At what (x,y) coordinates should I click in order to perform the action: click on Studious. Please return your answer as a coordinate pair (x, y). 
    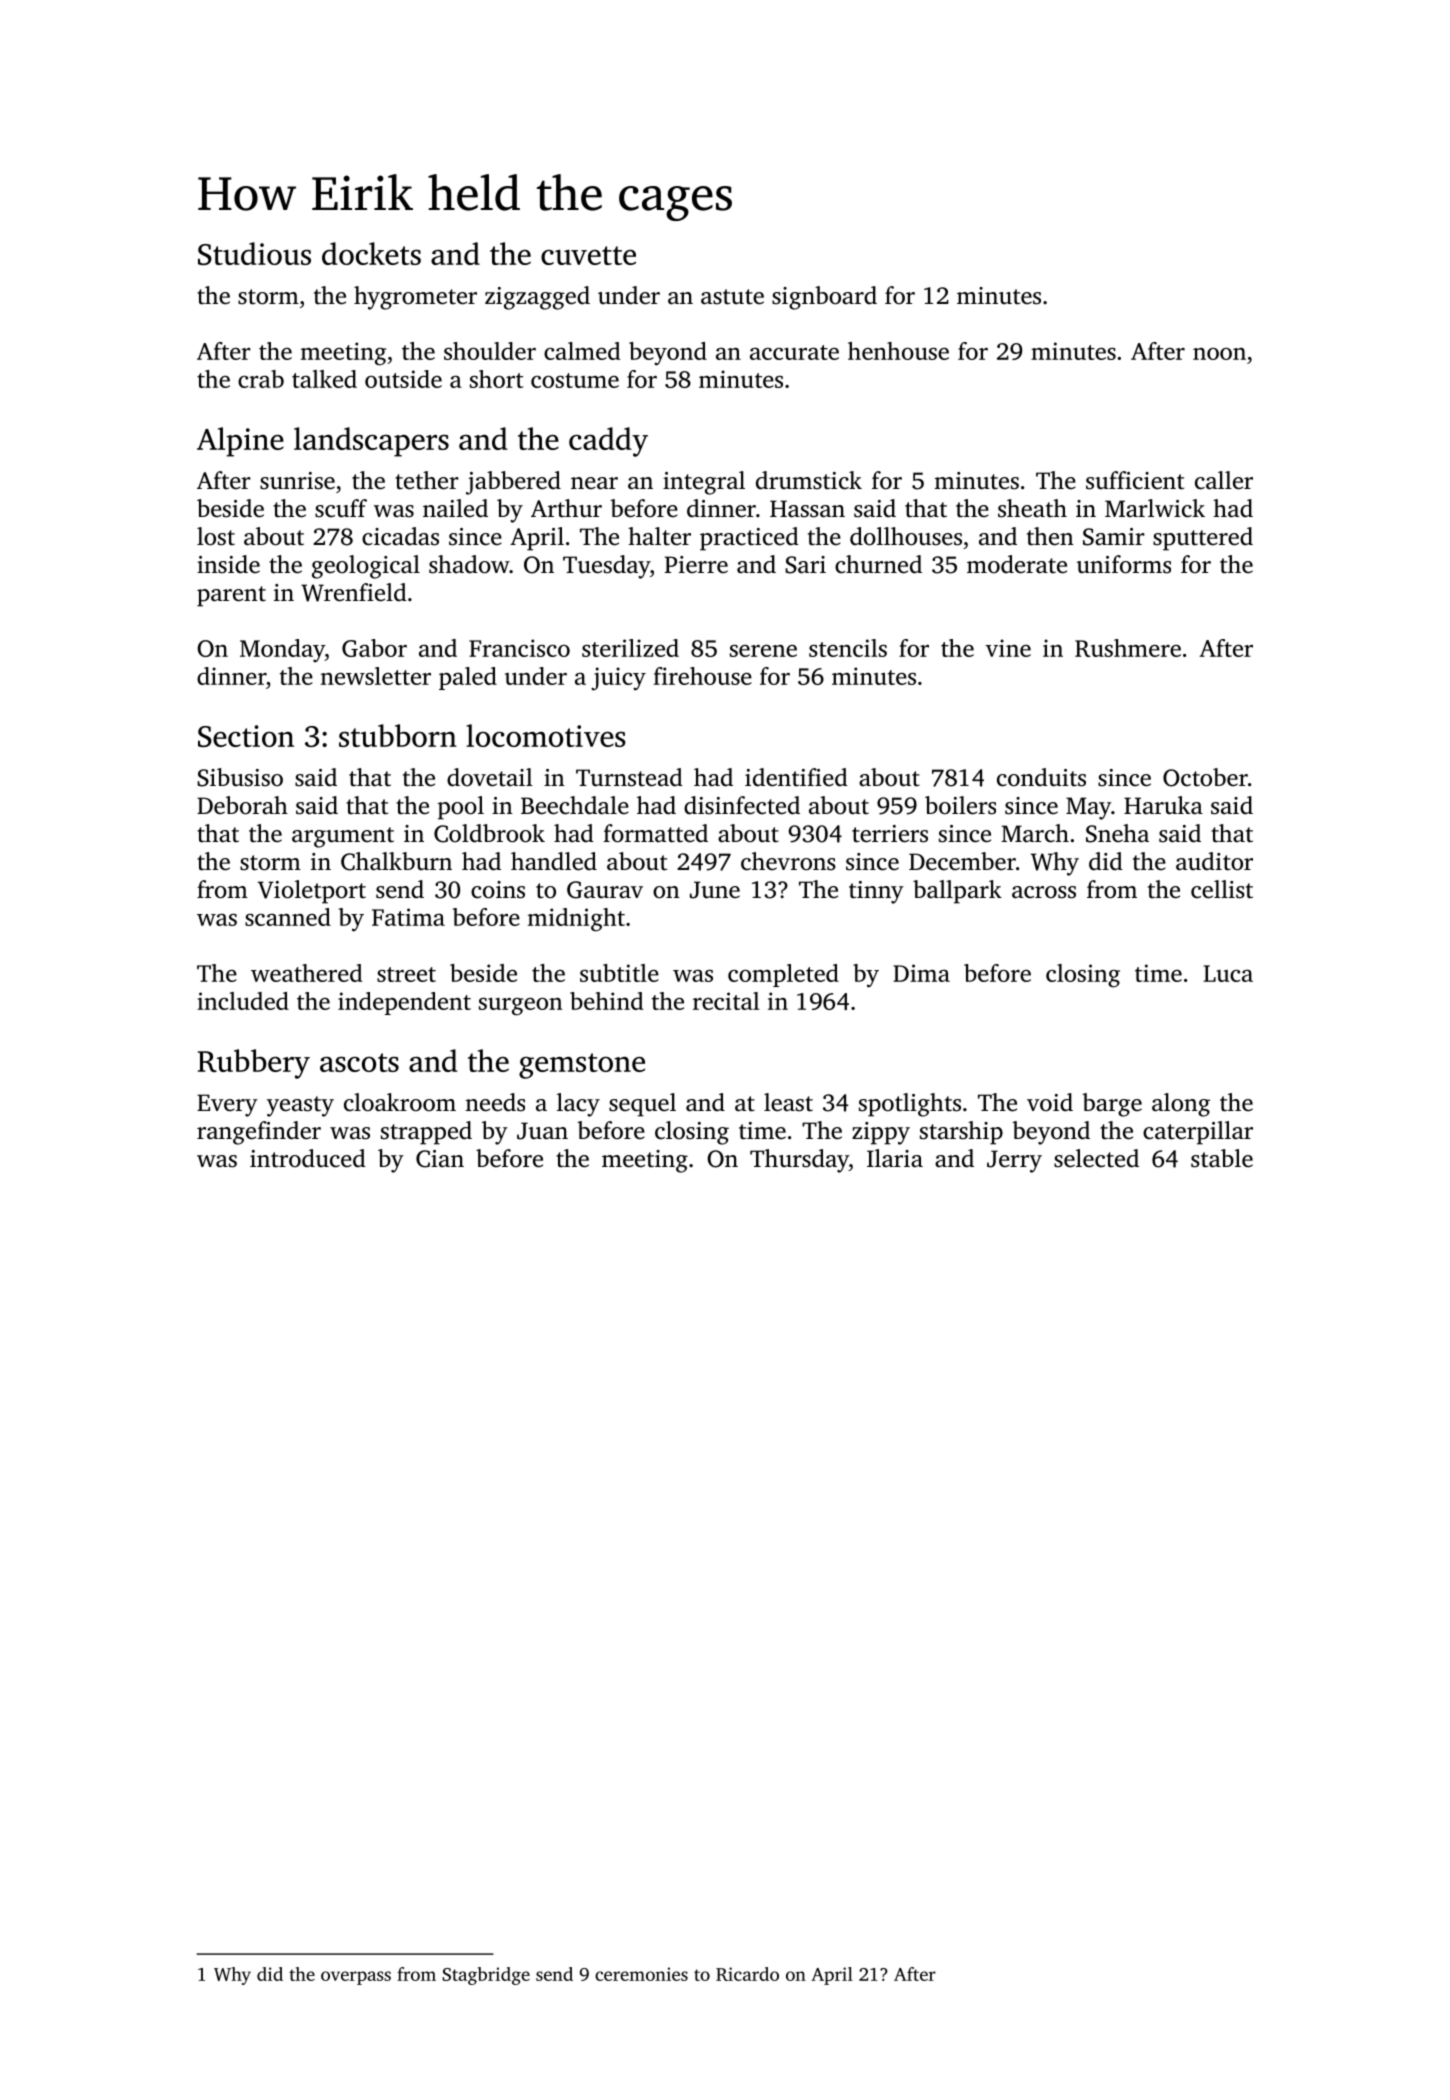
    Looking at the image, I should click on (254, 253).
